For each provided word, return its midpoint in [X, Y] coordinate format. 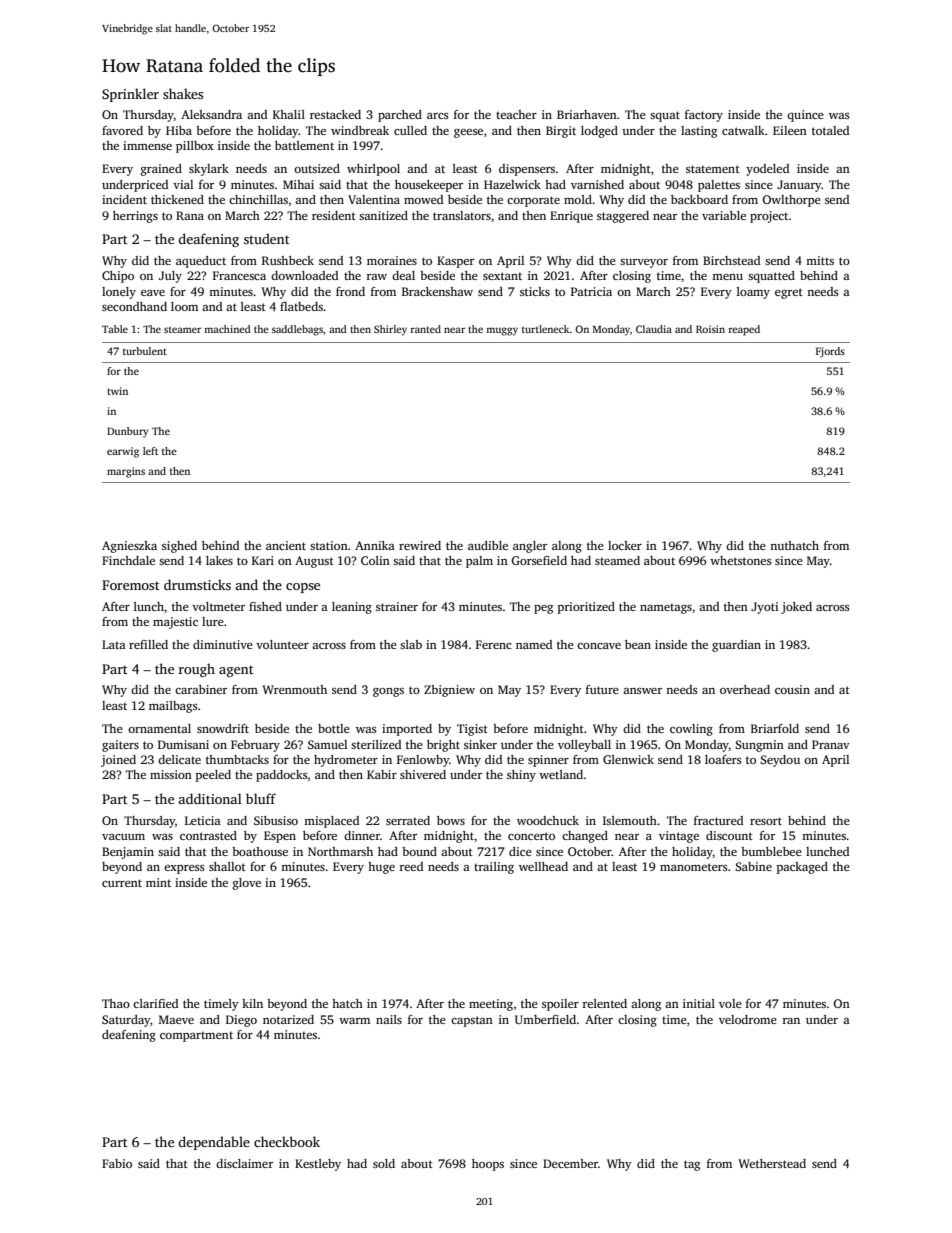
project [769, 217]
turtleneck [546, 329]
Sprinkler [130, 95]
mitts [820, 260]
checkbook [287, 1141]
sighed [179, 547]
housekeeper [429, 186]
